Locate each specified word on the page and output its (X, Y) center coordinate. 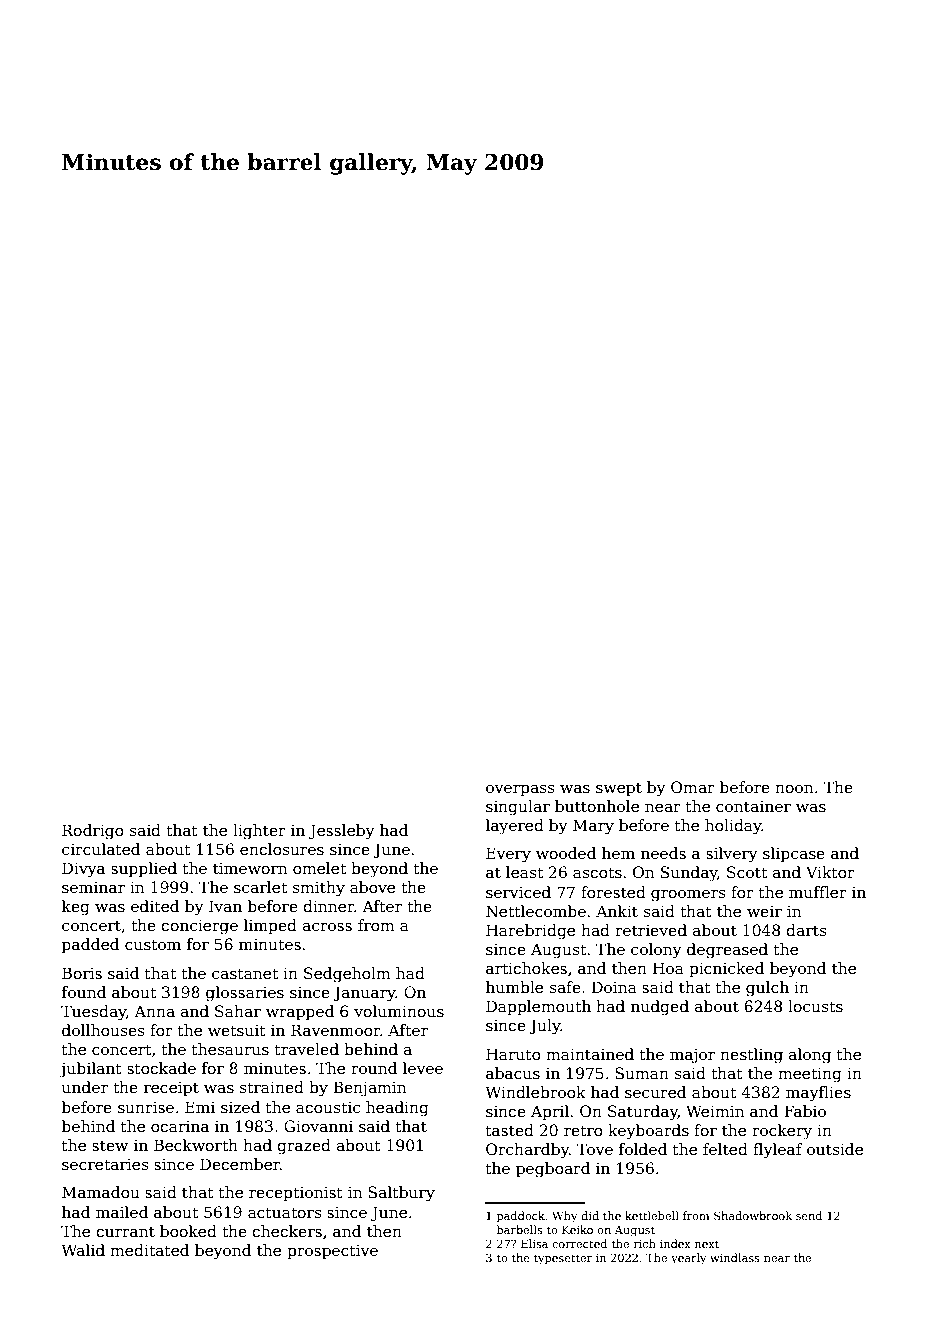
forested (613, 892)
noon (794, 789)
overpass (520, 790)
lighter (259, 832)
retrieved (651, 930)
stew (110, 1146)
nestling (751, 1056)
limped (270, 926)
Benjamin (369, 1089)
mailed (122, 1212)
